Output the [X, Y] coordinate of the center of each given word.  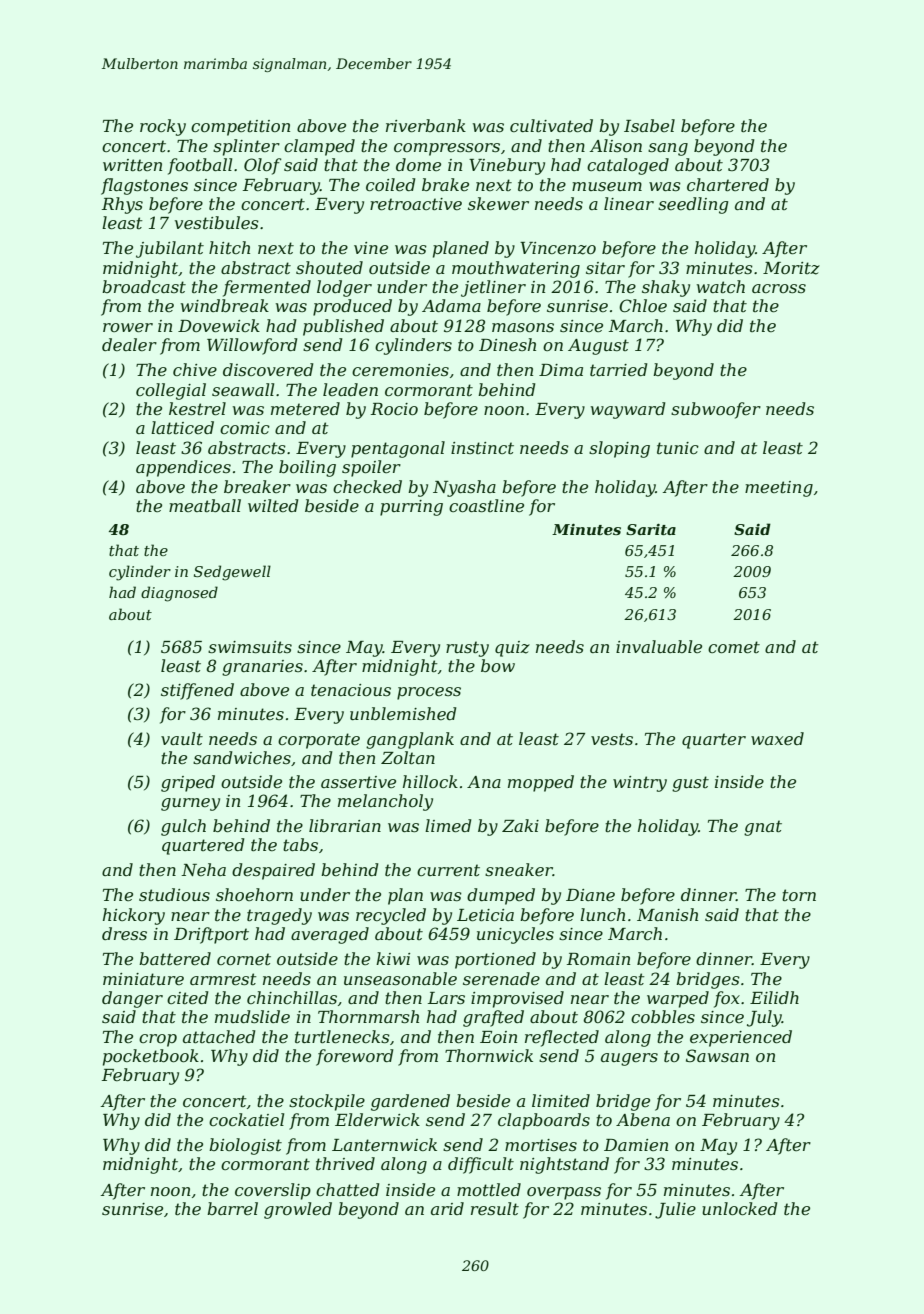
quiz [512, 649]
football [200, 166]
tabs [300, 844]
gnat [763, 828]
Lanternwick [384, 1144]
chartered [728, 184]
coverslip [273, 1191]
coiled [390, 184]
